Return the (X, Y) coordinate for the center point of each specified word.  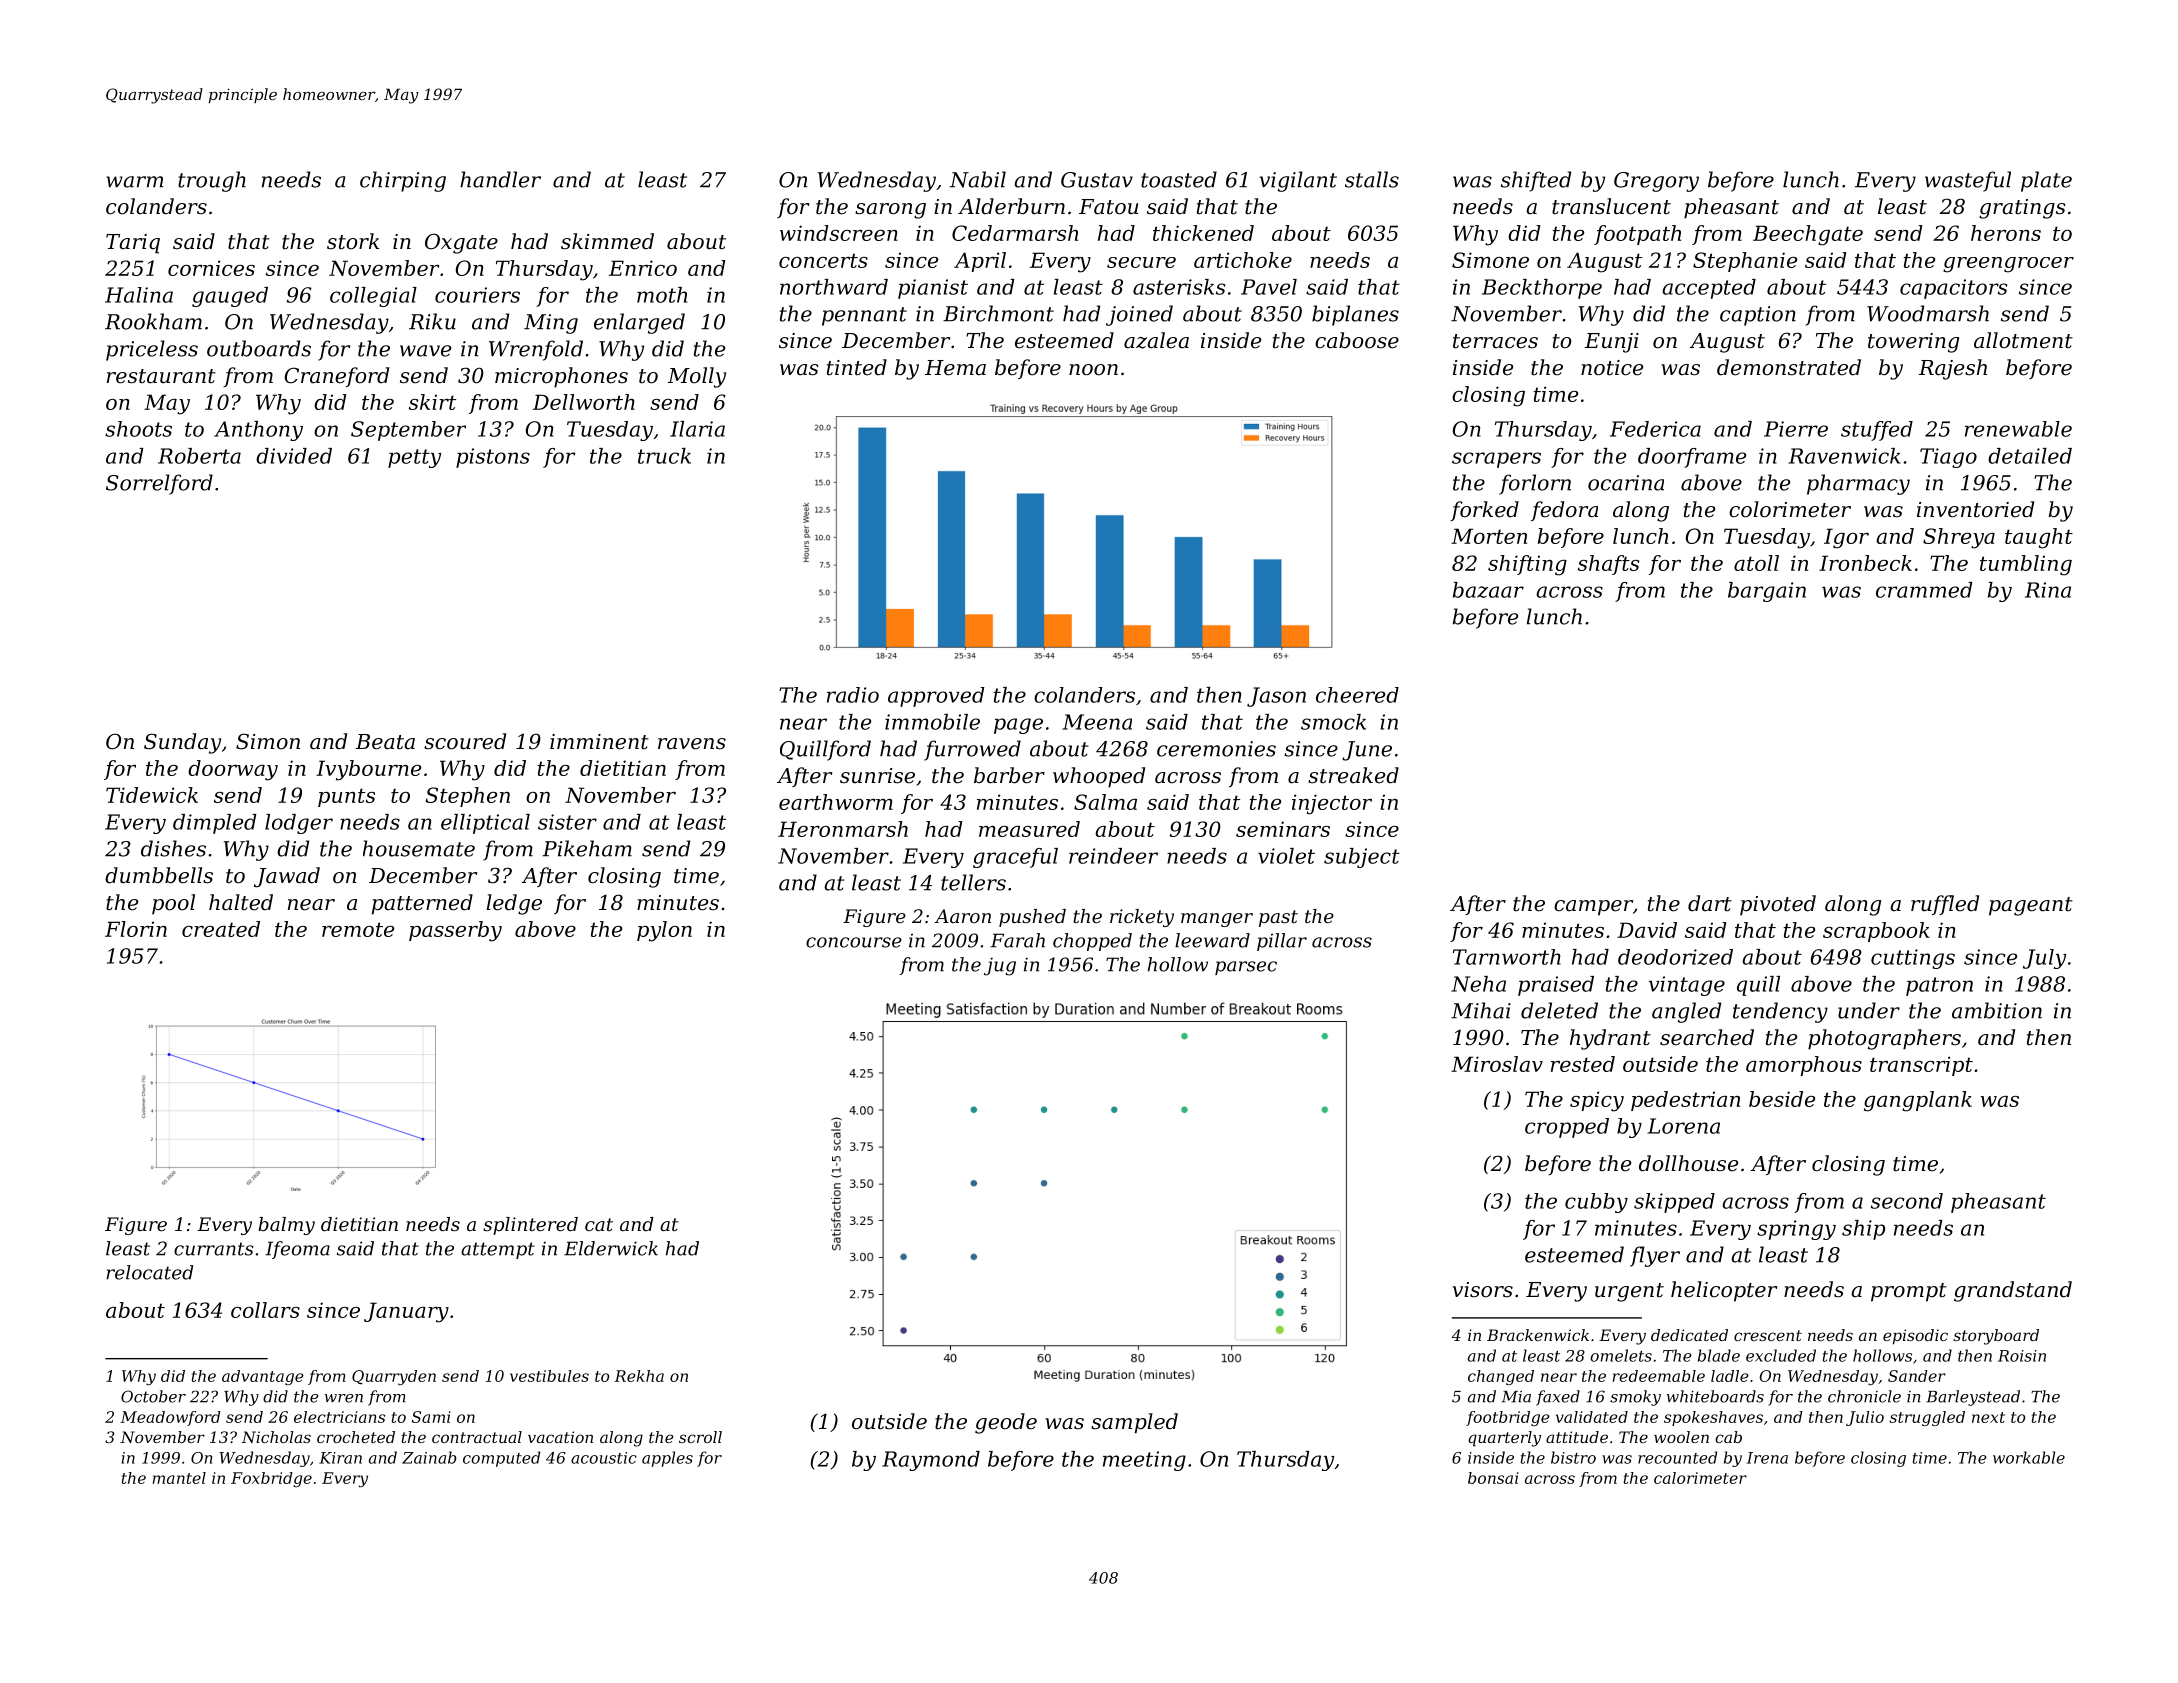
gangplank (1918, 1101)
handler (500, 179)
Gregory (1656, 182)
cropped (1567, 1128)
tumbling (2026, 565)
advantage (263, 1377)
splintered (530, 1226)
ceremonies (1216, 749)
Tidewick (152, 795)
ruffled (1945, 905)
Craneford (336, 377)
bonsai (1493, 1478)
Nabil (978, 179)
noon (1093, 370)
